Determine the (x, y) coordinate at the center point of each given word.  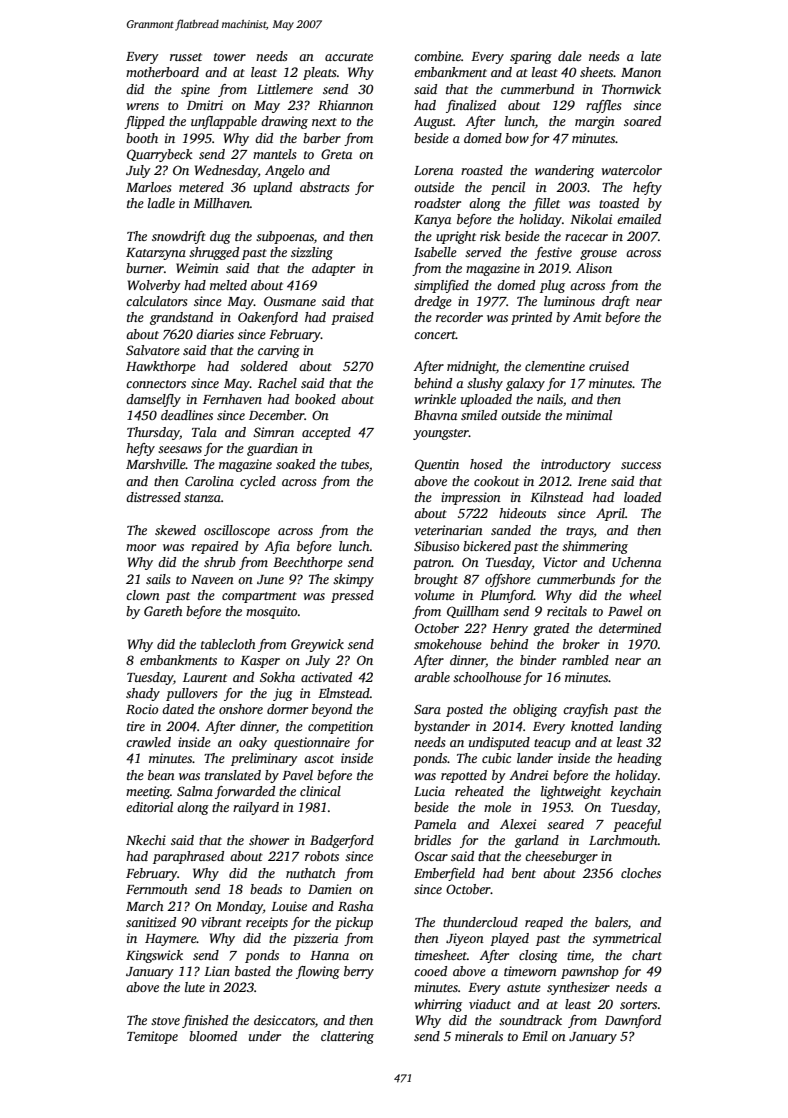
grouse (598, 255)
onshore (241, 709)
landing (641, 727)
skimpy (353, 580)
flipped (144, 122)
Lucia (429, 791)
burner (145, 268)
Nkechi (146, 840)
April (610, 514)
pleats (320, 73)
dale (570, 56)
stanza (202, 498)
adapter (333, 269)
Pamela (435, 824)
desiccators (284, 1020)
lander (535, 758)
